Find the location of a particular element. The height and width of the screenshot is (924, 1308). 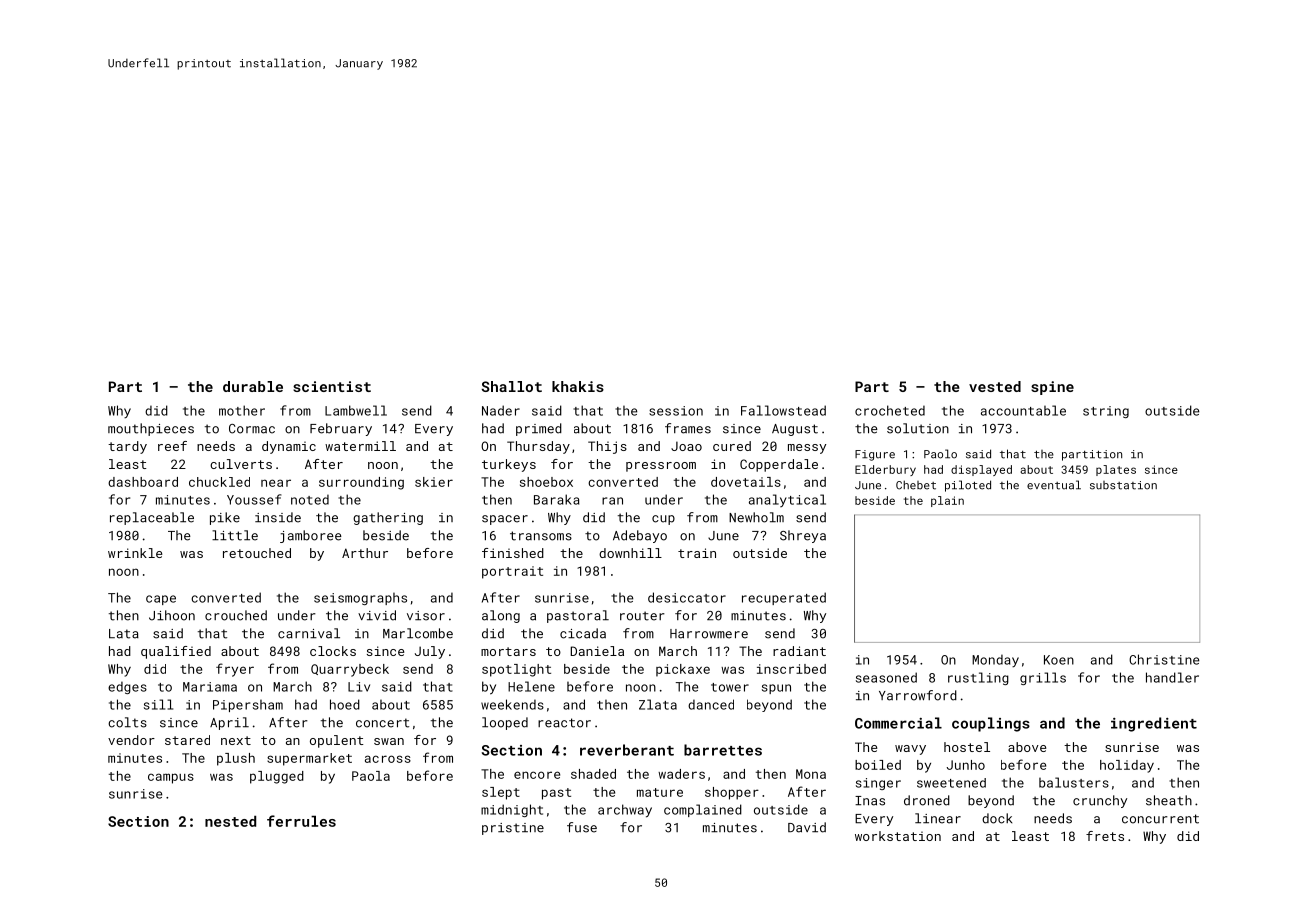

dashboard is located at coordinates (143, 482).
